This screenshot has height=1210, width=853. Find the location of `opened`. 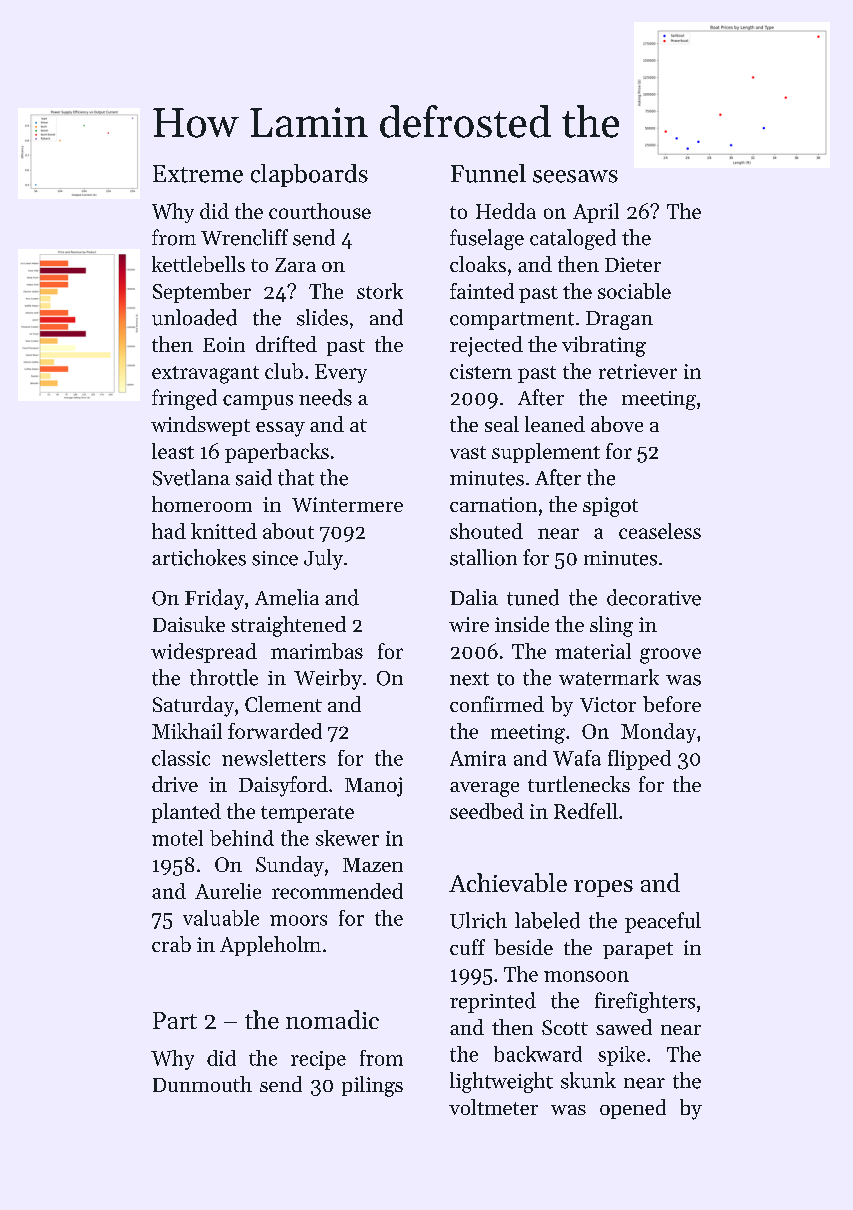

opened is located at coordinates (633, 1109).
